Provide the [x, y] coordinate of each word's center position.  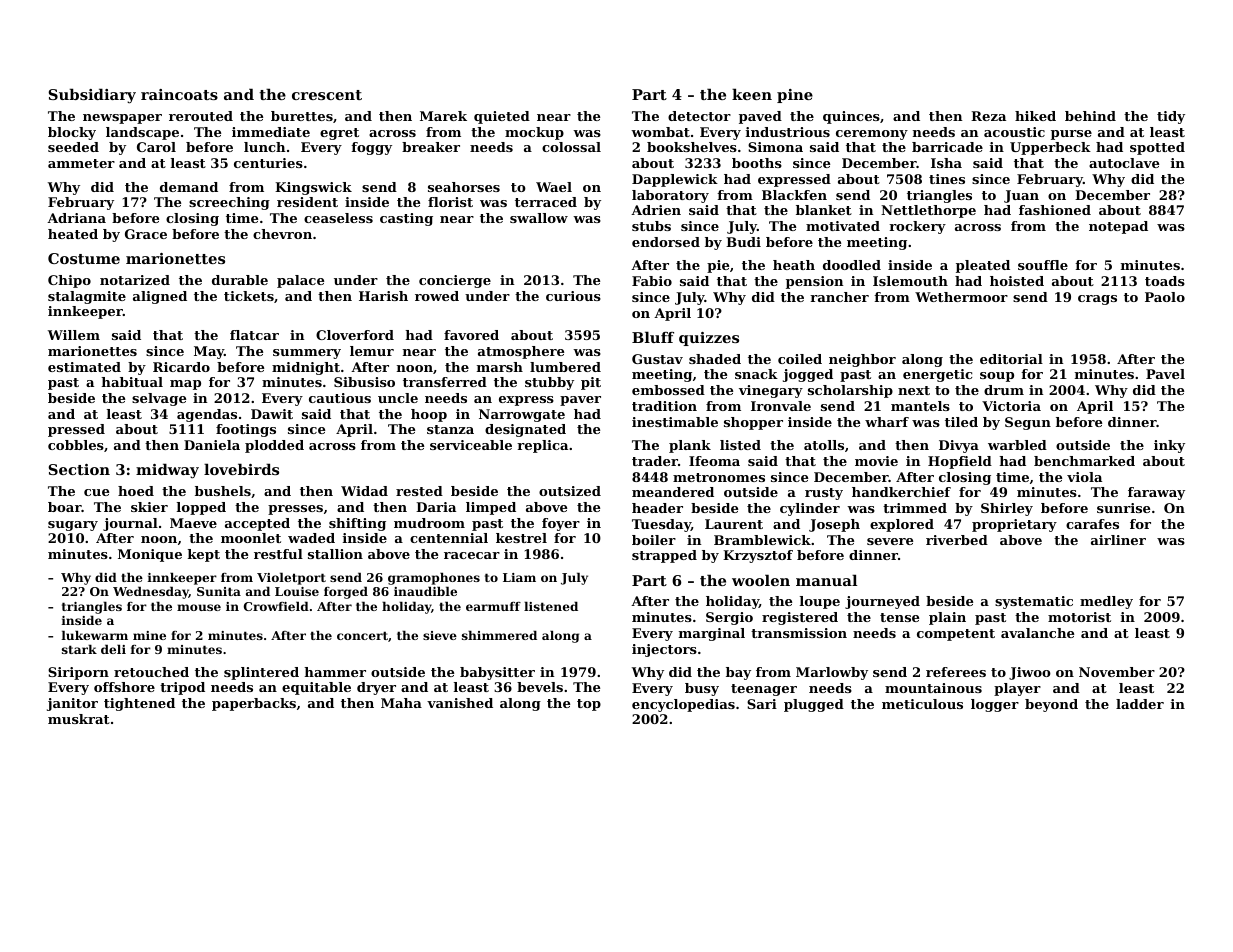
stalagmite [87, 297]
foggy [371, 148]
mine [149, 635]
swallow [539, 218]
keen [752, 94]
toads [1165, 281]
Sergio [729, 618]
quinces [851, 117]
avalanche [1037, 633]
